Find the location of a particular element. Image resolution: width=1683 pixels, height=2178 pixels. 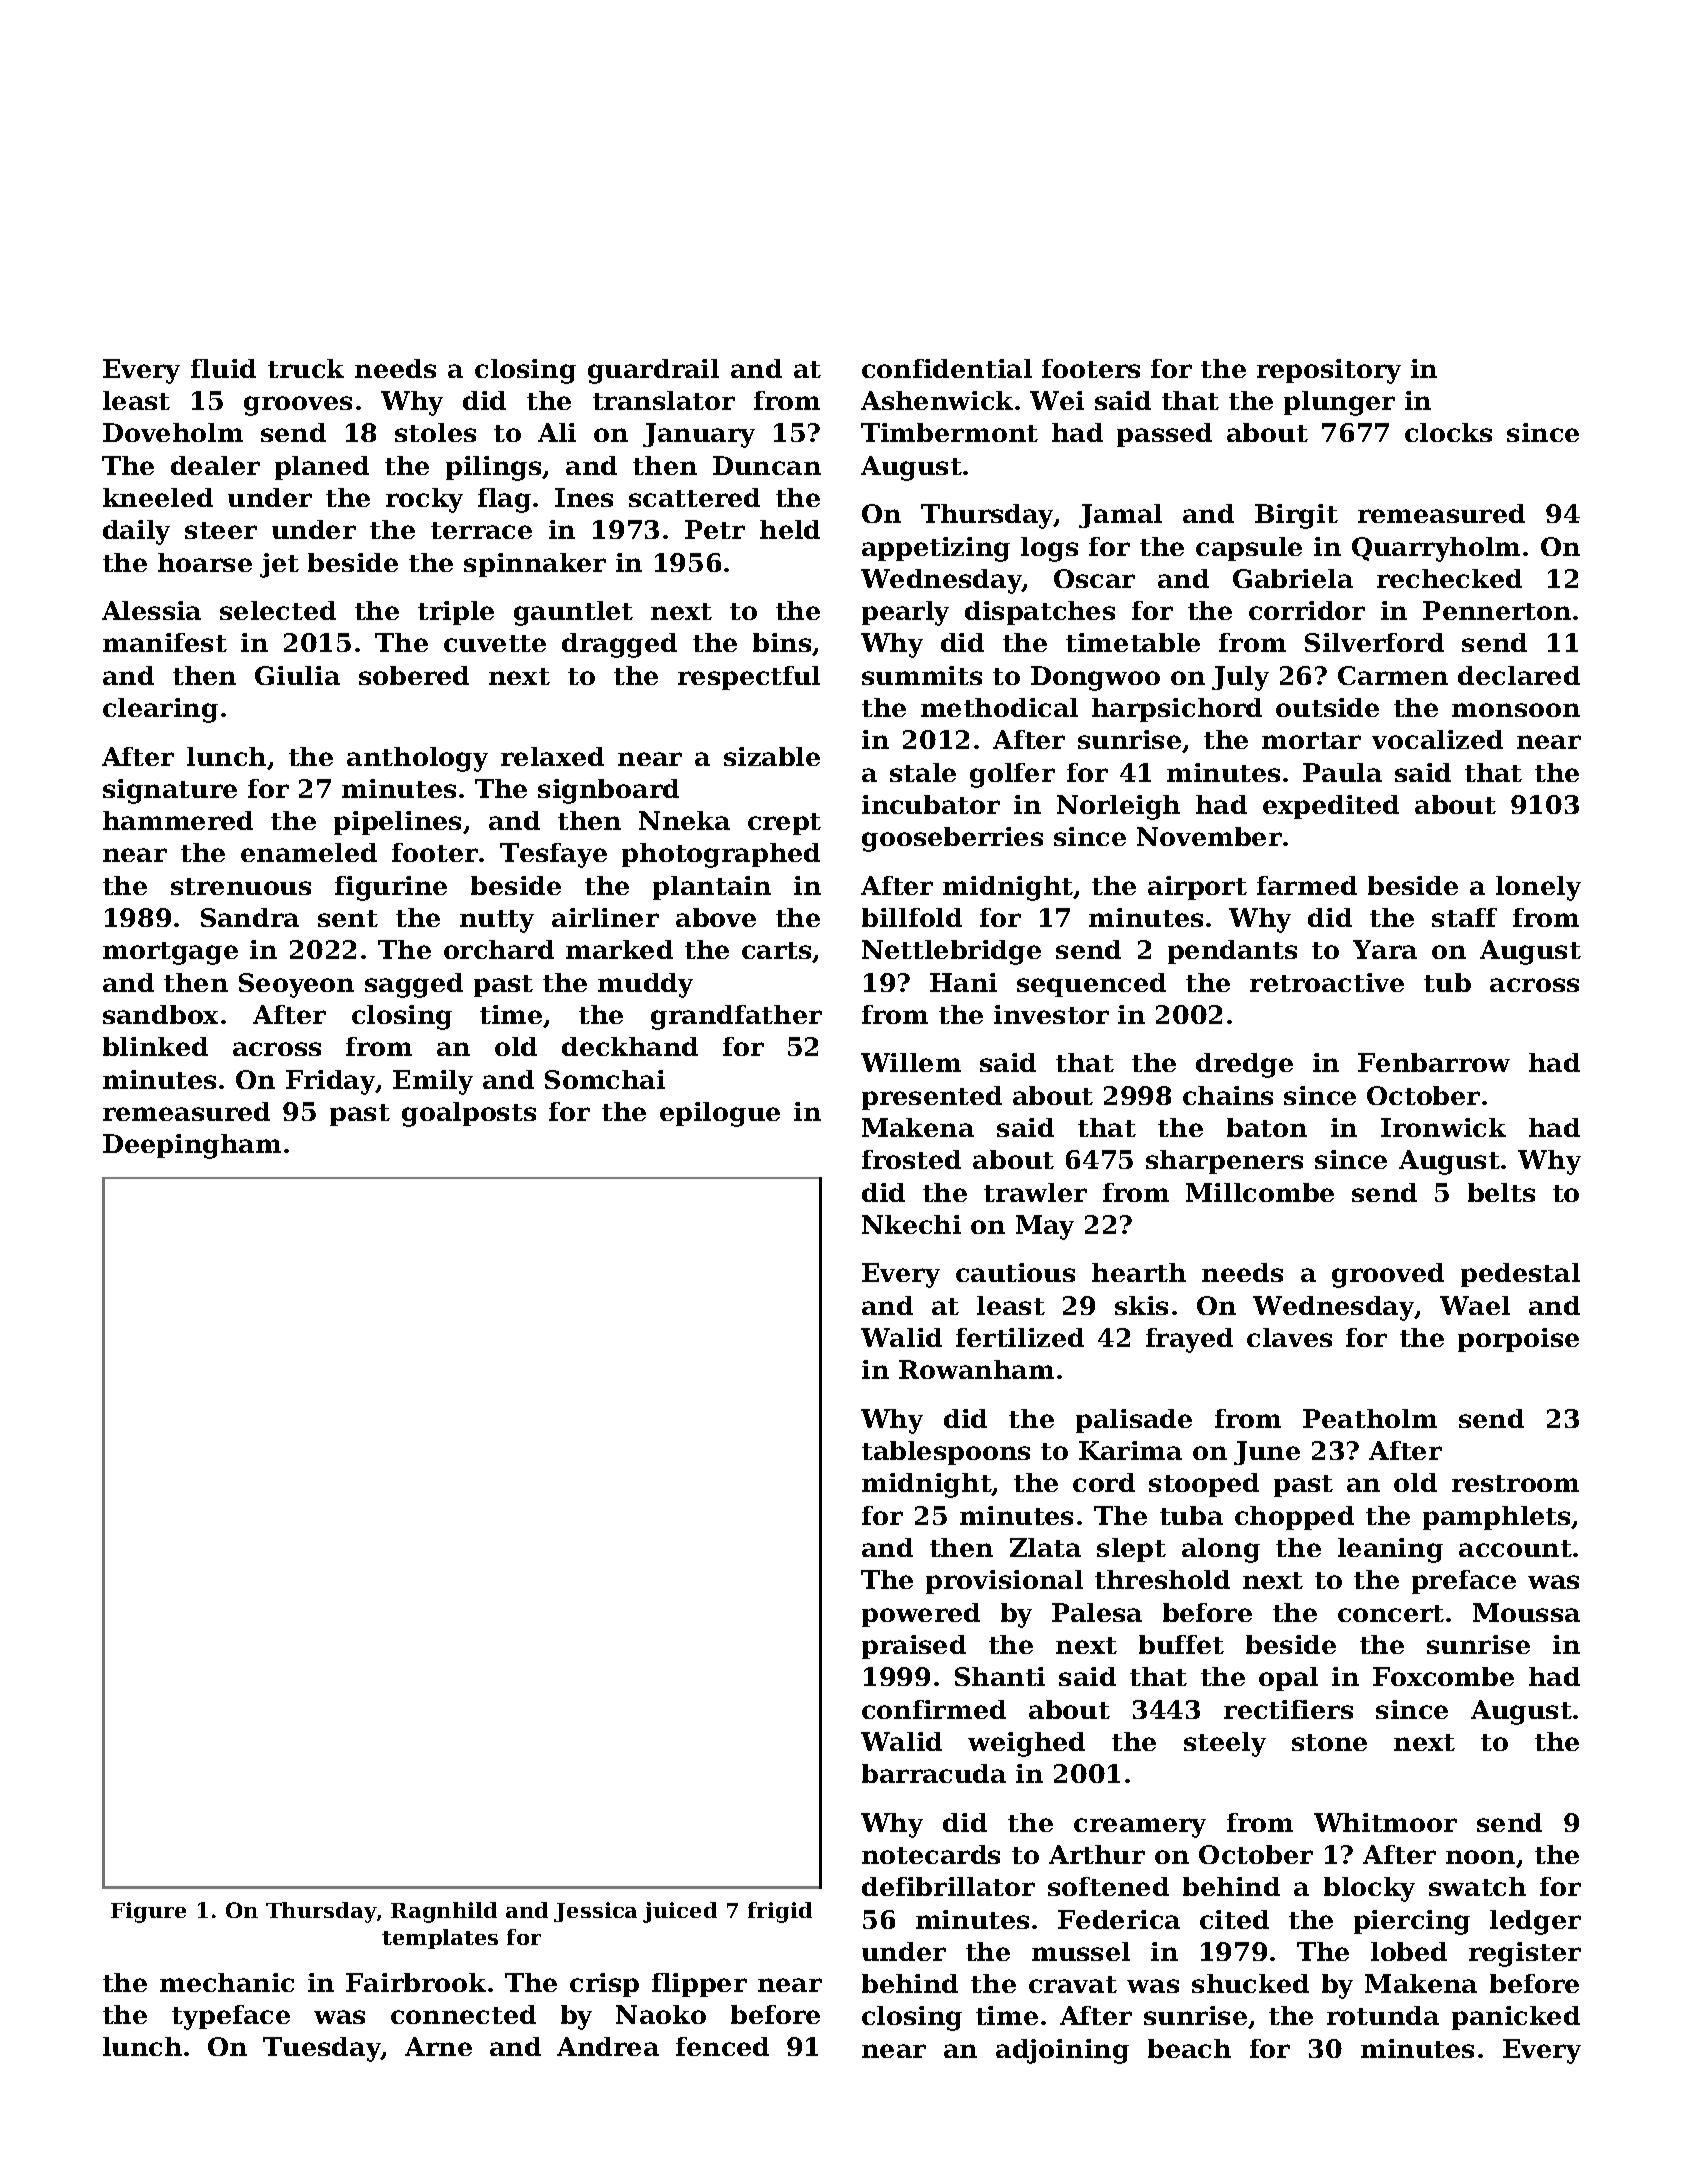

Yara is located at coordinates (1385, 949).
